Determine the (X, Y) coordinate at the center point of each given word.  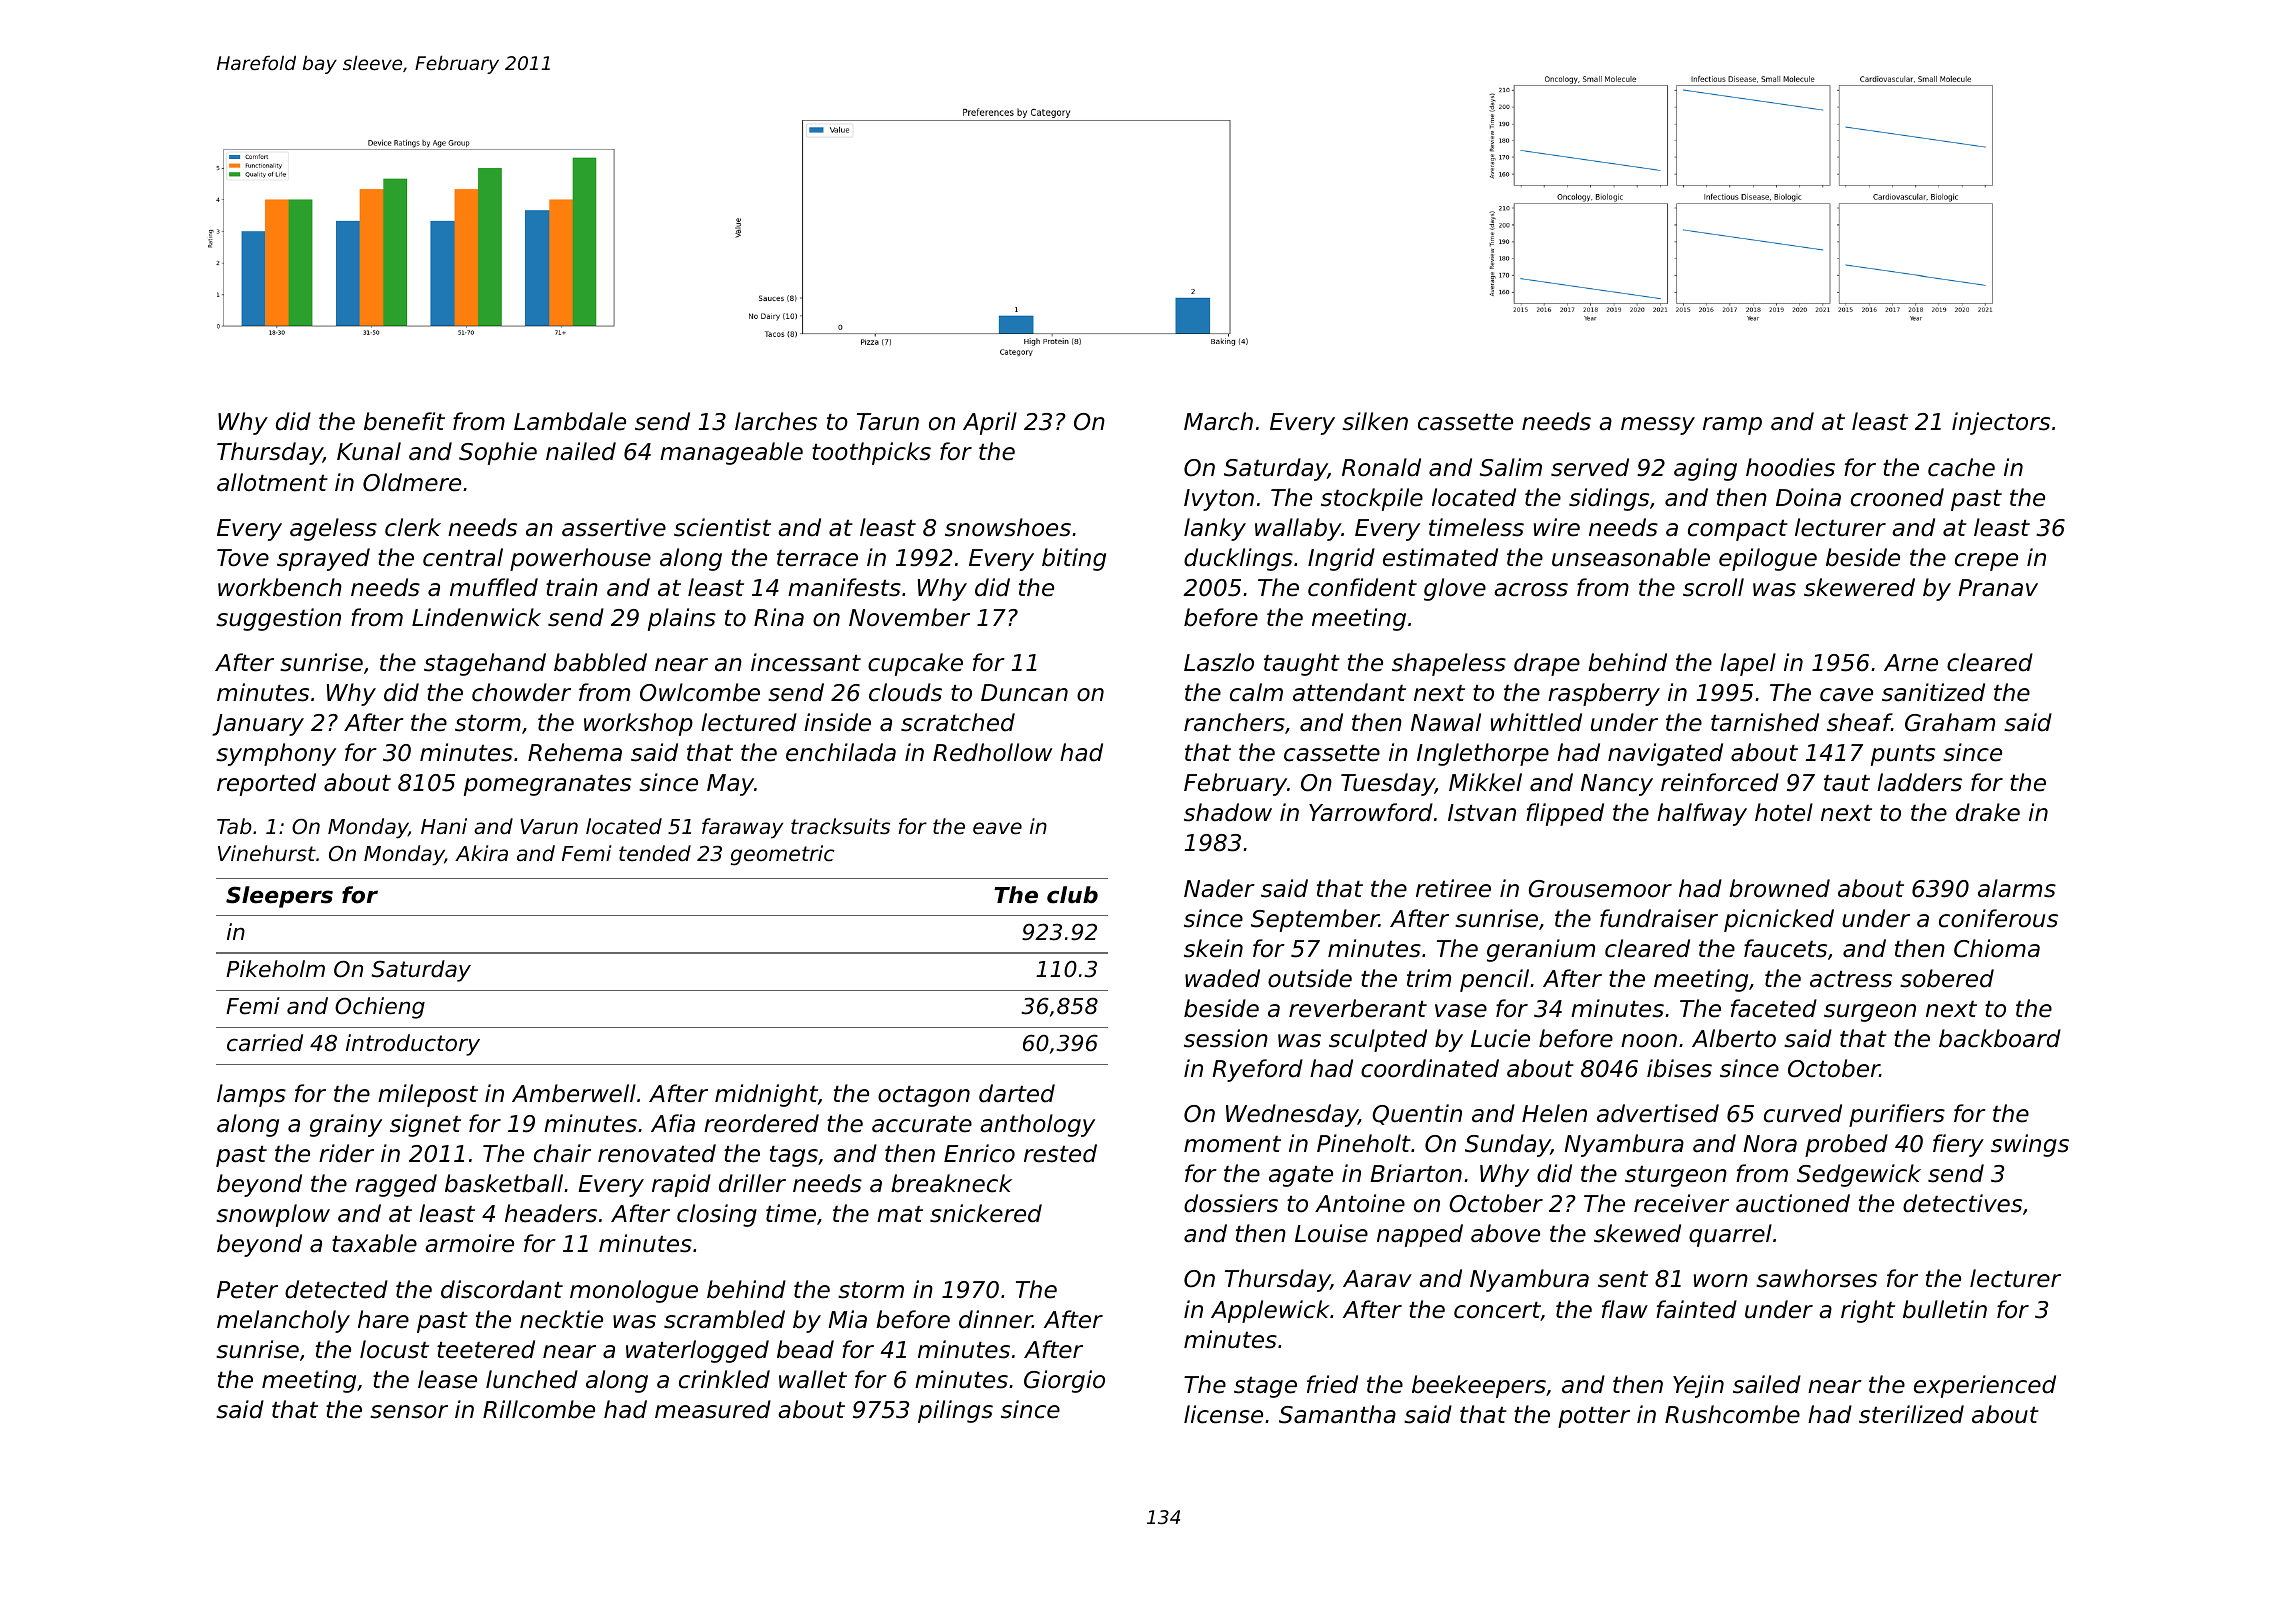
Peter (247, 1290)
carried (265, 1043)
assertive (614, 527)
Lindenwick (476, 617)
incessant (806, 662)
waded (1222, 978)
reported (266, 784)
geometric (782, 855)
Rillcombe (539, 1409)
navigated (1665, 754)
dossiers (1231, 1203)
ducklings (1238, 559)
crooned (1897, 497)
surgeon (1870, 1013)
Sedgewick (1859, 1175)
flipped (1565, 814)
